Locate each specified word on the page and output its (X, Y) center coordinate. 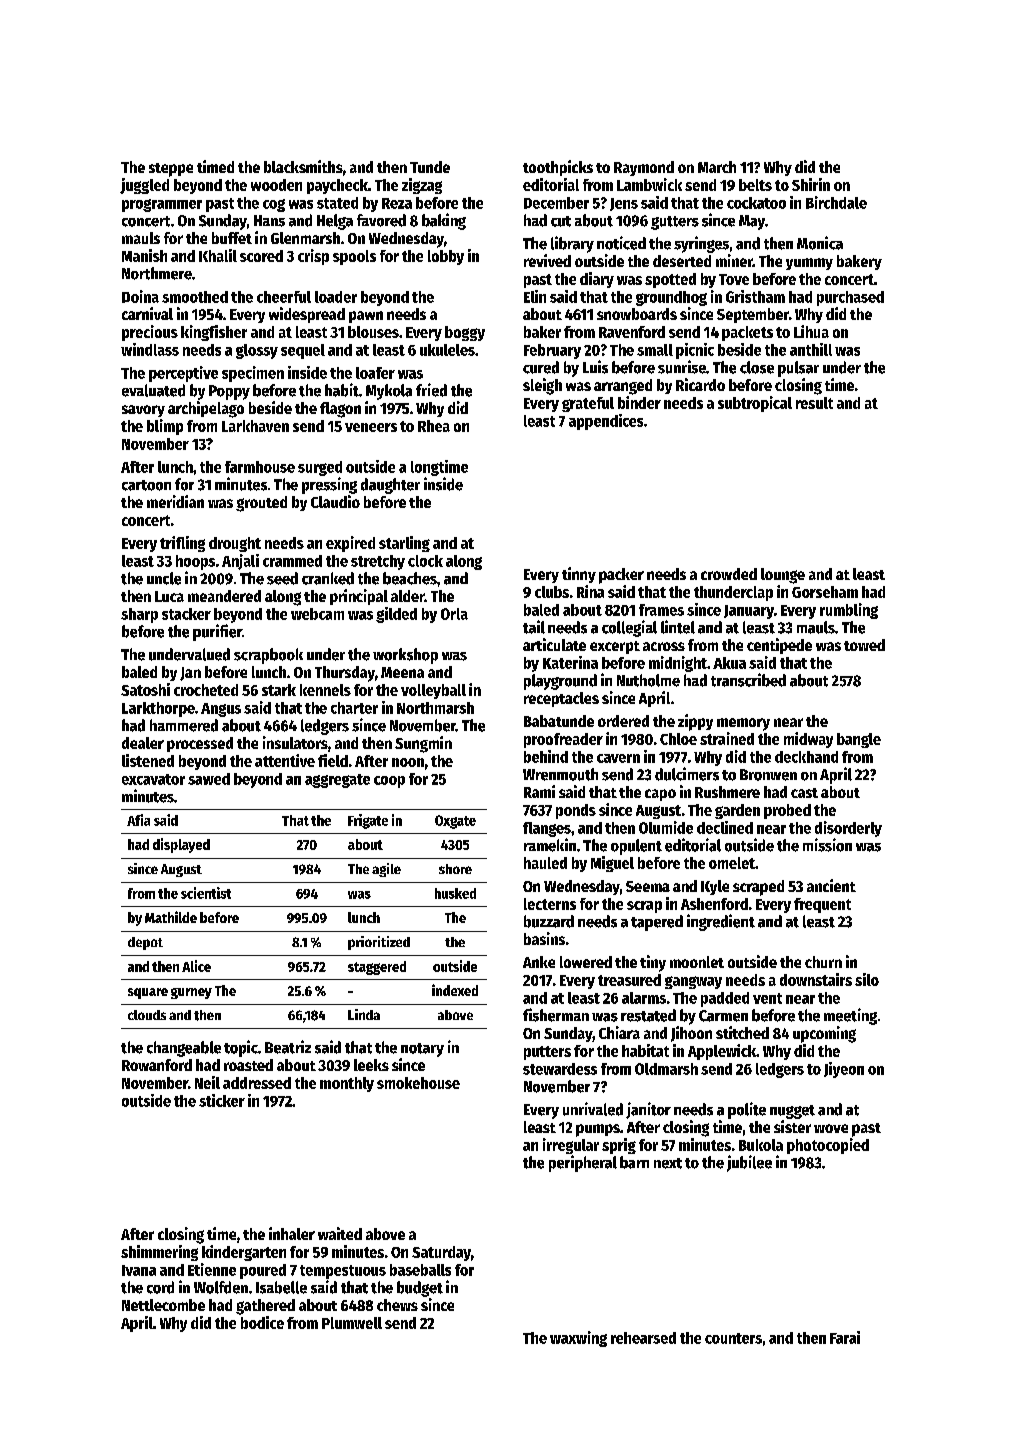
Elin (535, 296)
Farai (845, 1337)
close (757, 367)
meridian (175, 501)
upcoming (824, 1034)
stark (279, 690)
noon (408, 762)
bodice (262, 1322)
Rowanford (157, 1065)
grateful (588, 404)
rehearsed (643, 1338)
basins (544, 938)
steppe (171, 170)
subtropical (755, 404)
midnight (678, 664)
